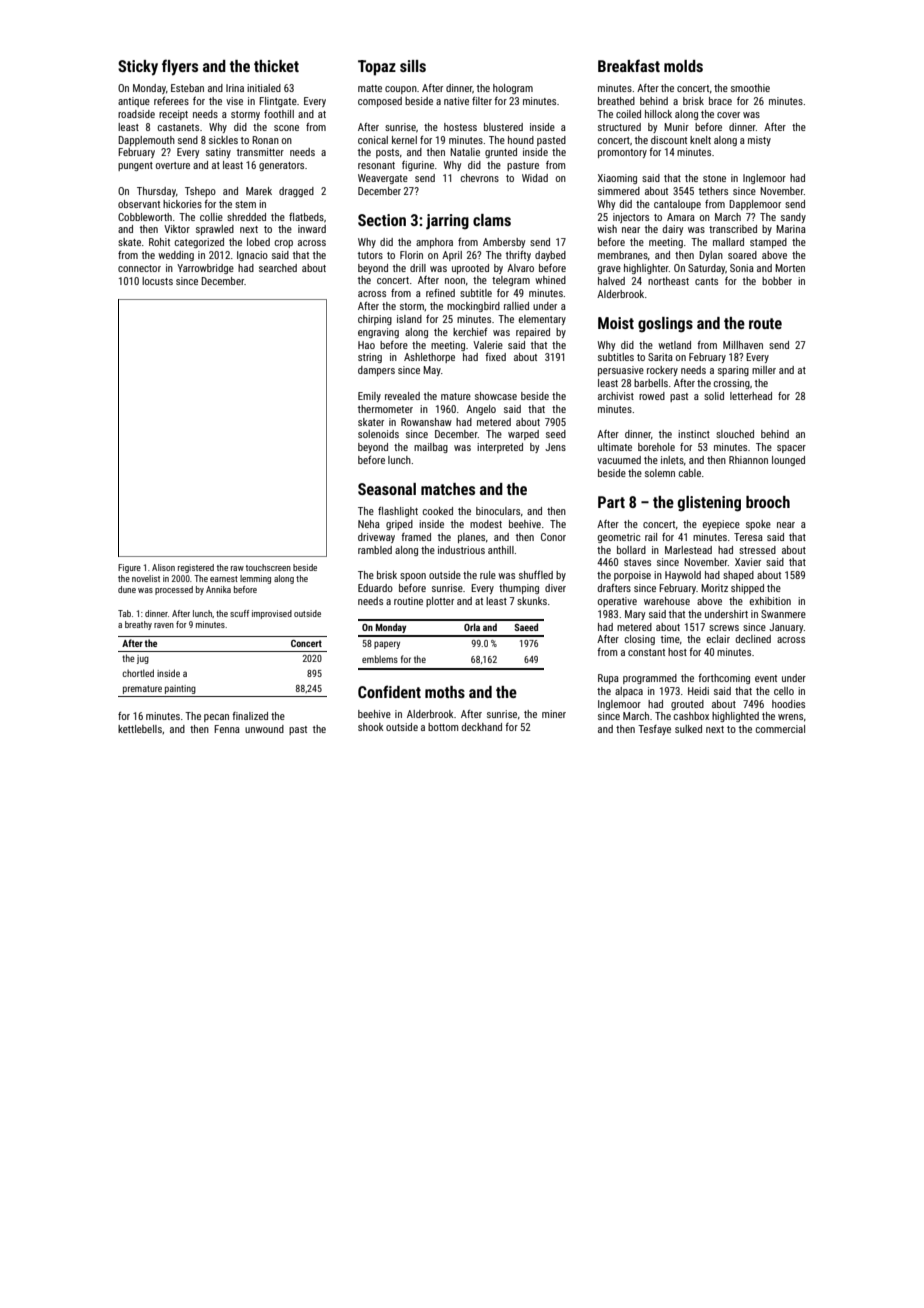 This document has height=1308, width=924. Describe the element at coordinates (383, 179) in the document. I see `Weavergate` at that location.
